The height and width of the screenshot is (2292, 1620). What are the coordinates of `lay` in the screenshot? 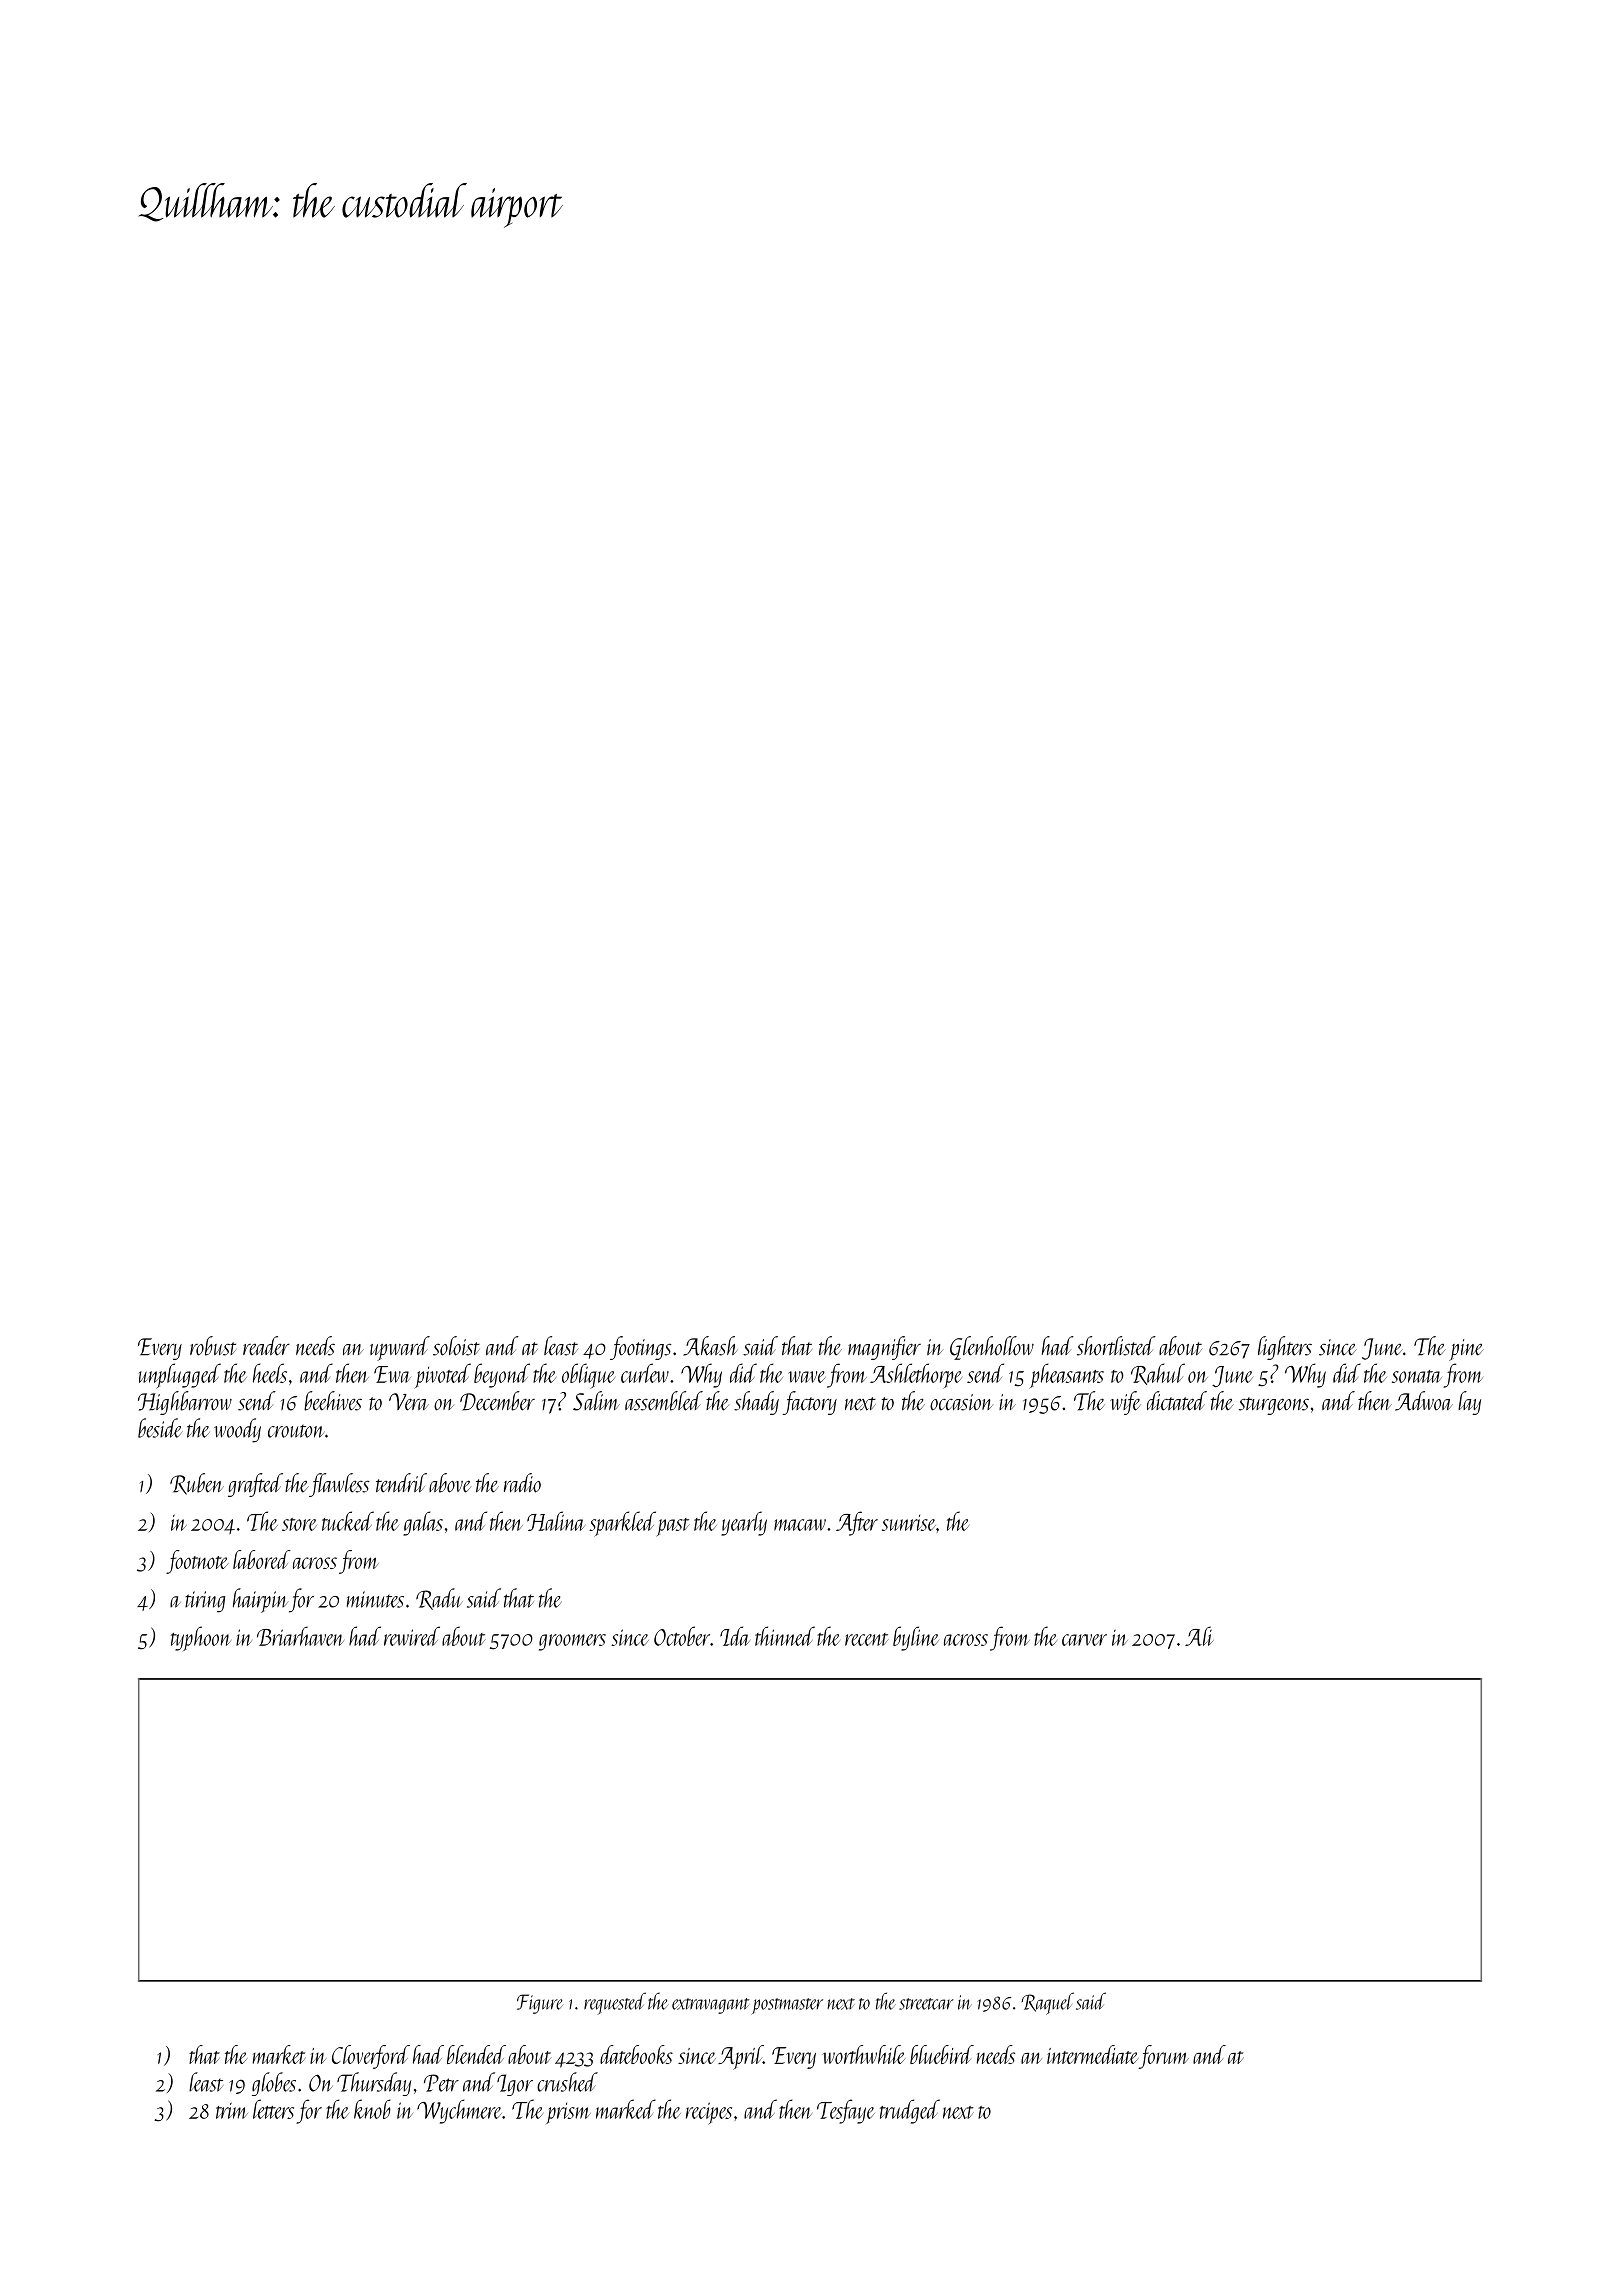 It's located at (1469, 1403).
